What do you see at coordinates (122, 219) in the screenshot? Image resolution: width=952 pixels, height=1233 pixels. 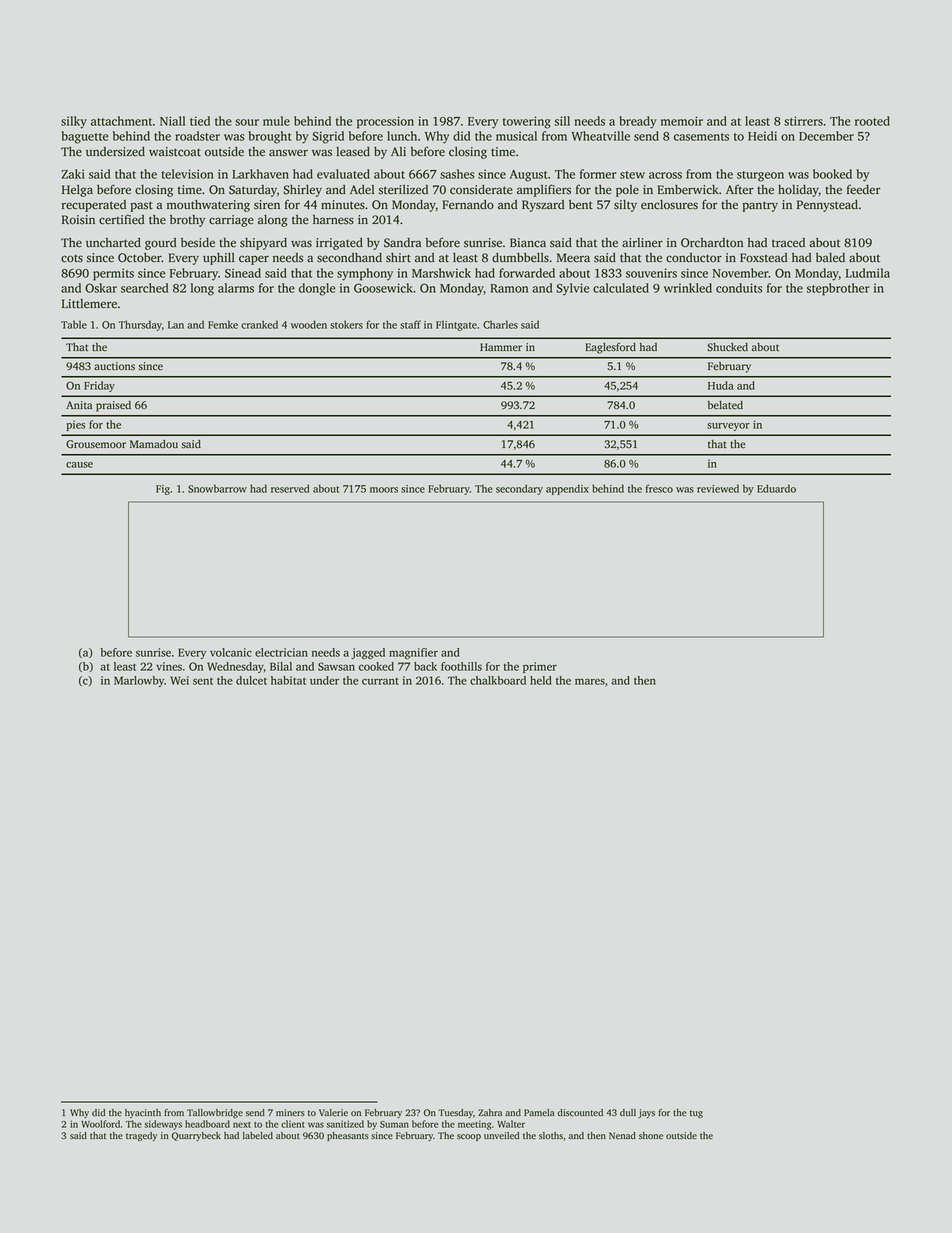 I see `certified` at bounding box center [122, 219].
